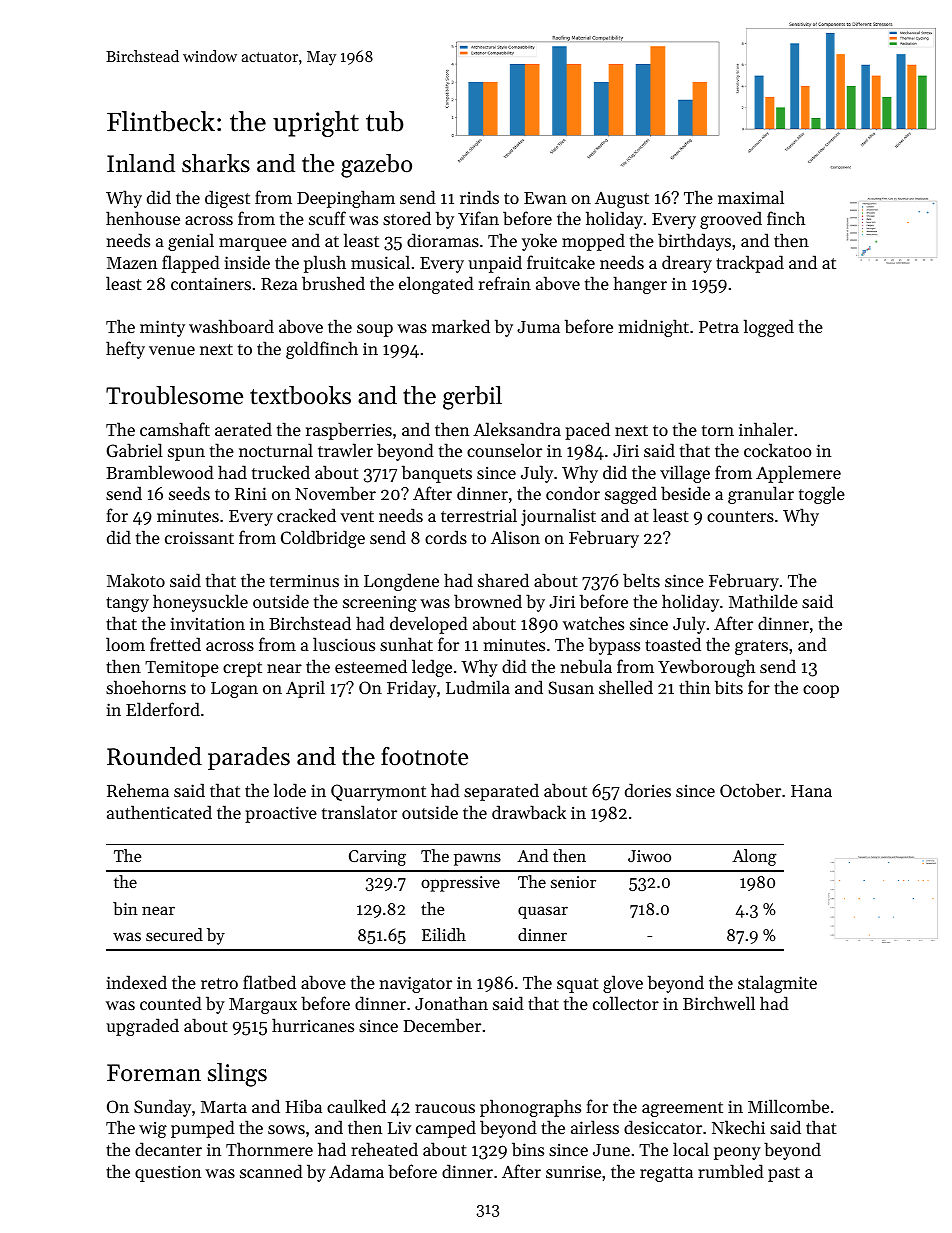  What do you see at coordinates (666, 1174) in the screenshot?
I see `regatta` at bounding box center [666, 1174].
